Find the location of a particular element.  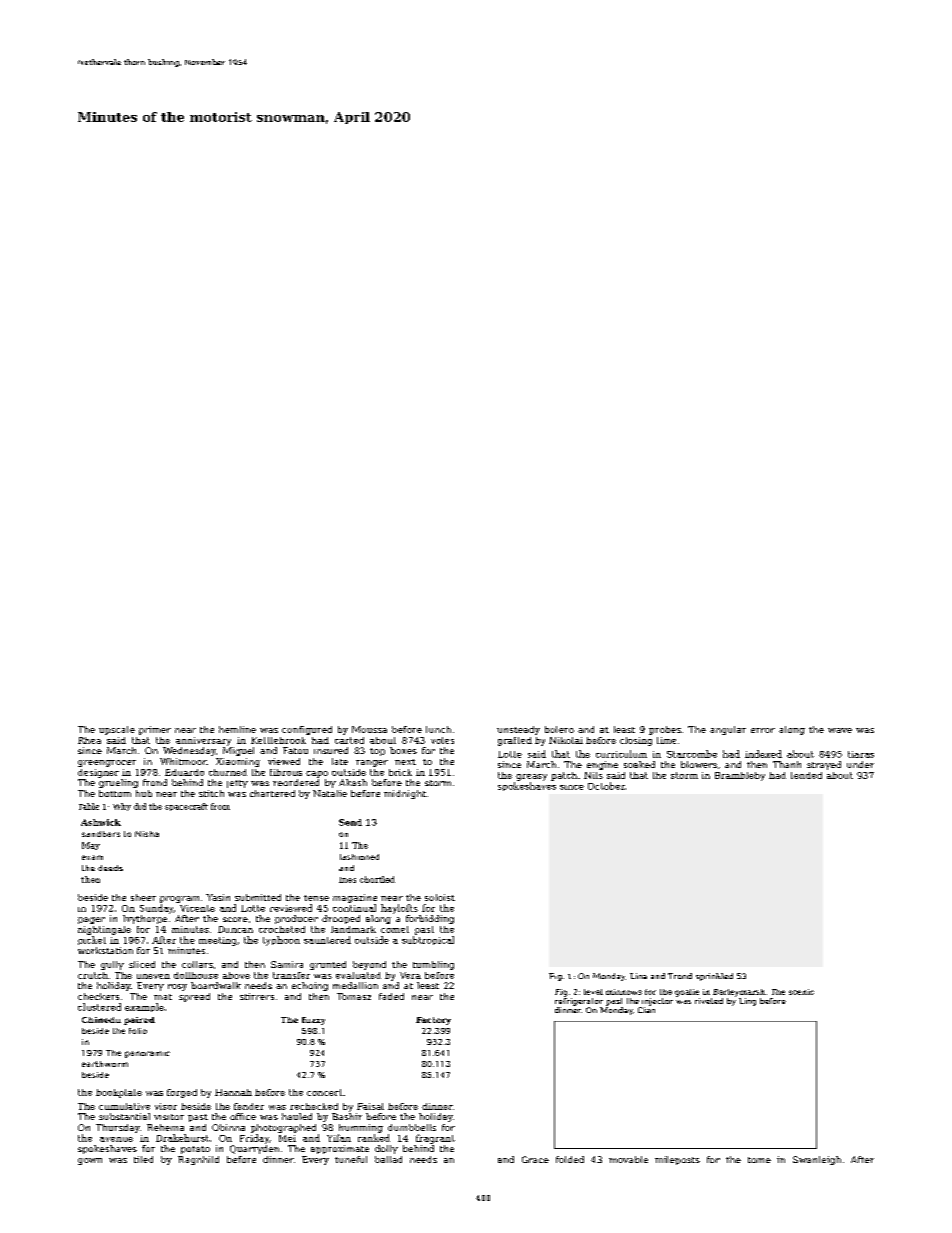

subtropical is located at coordinates (428, 940).
